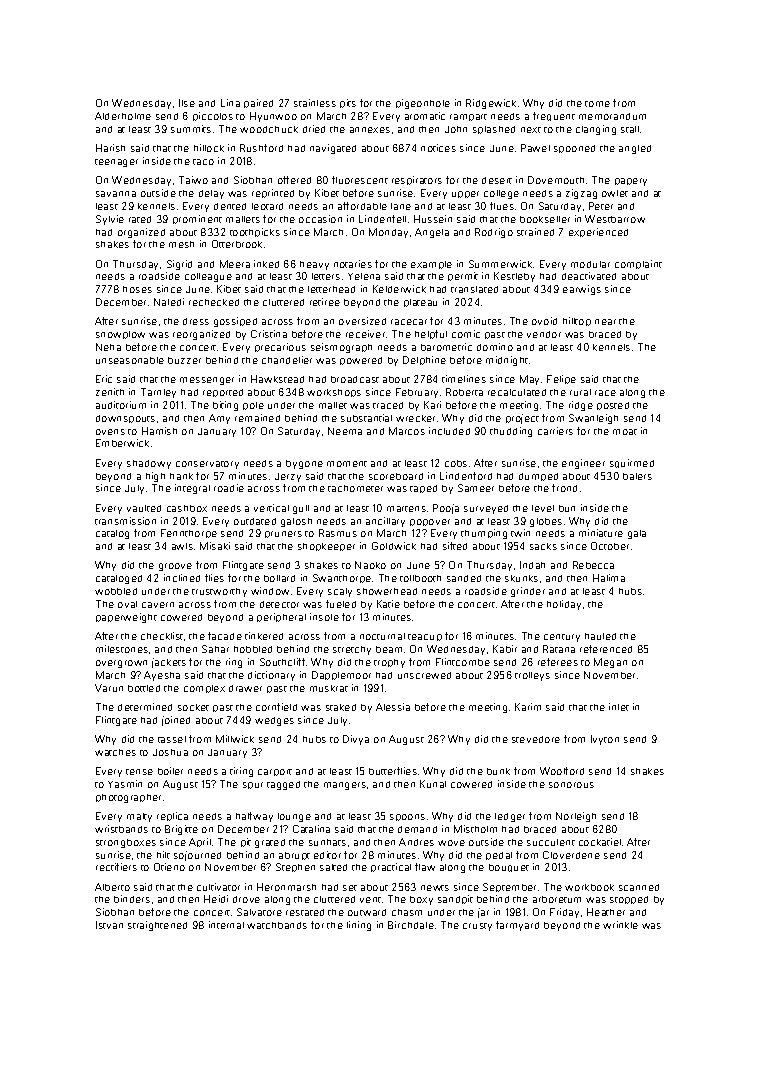  Describe the element at coordinates (597, 104) in the screenshot. I see `tome` at that location.
